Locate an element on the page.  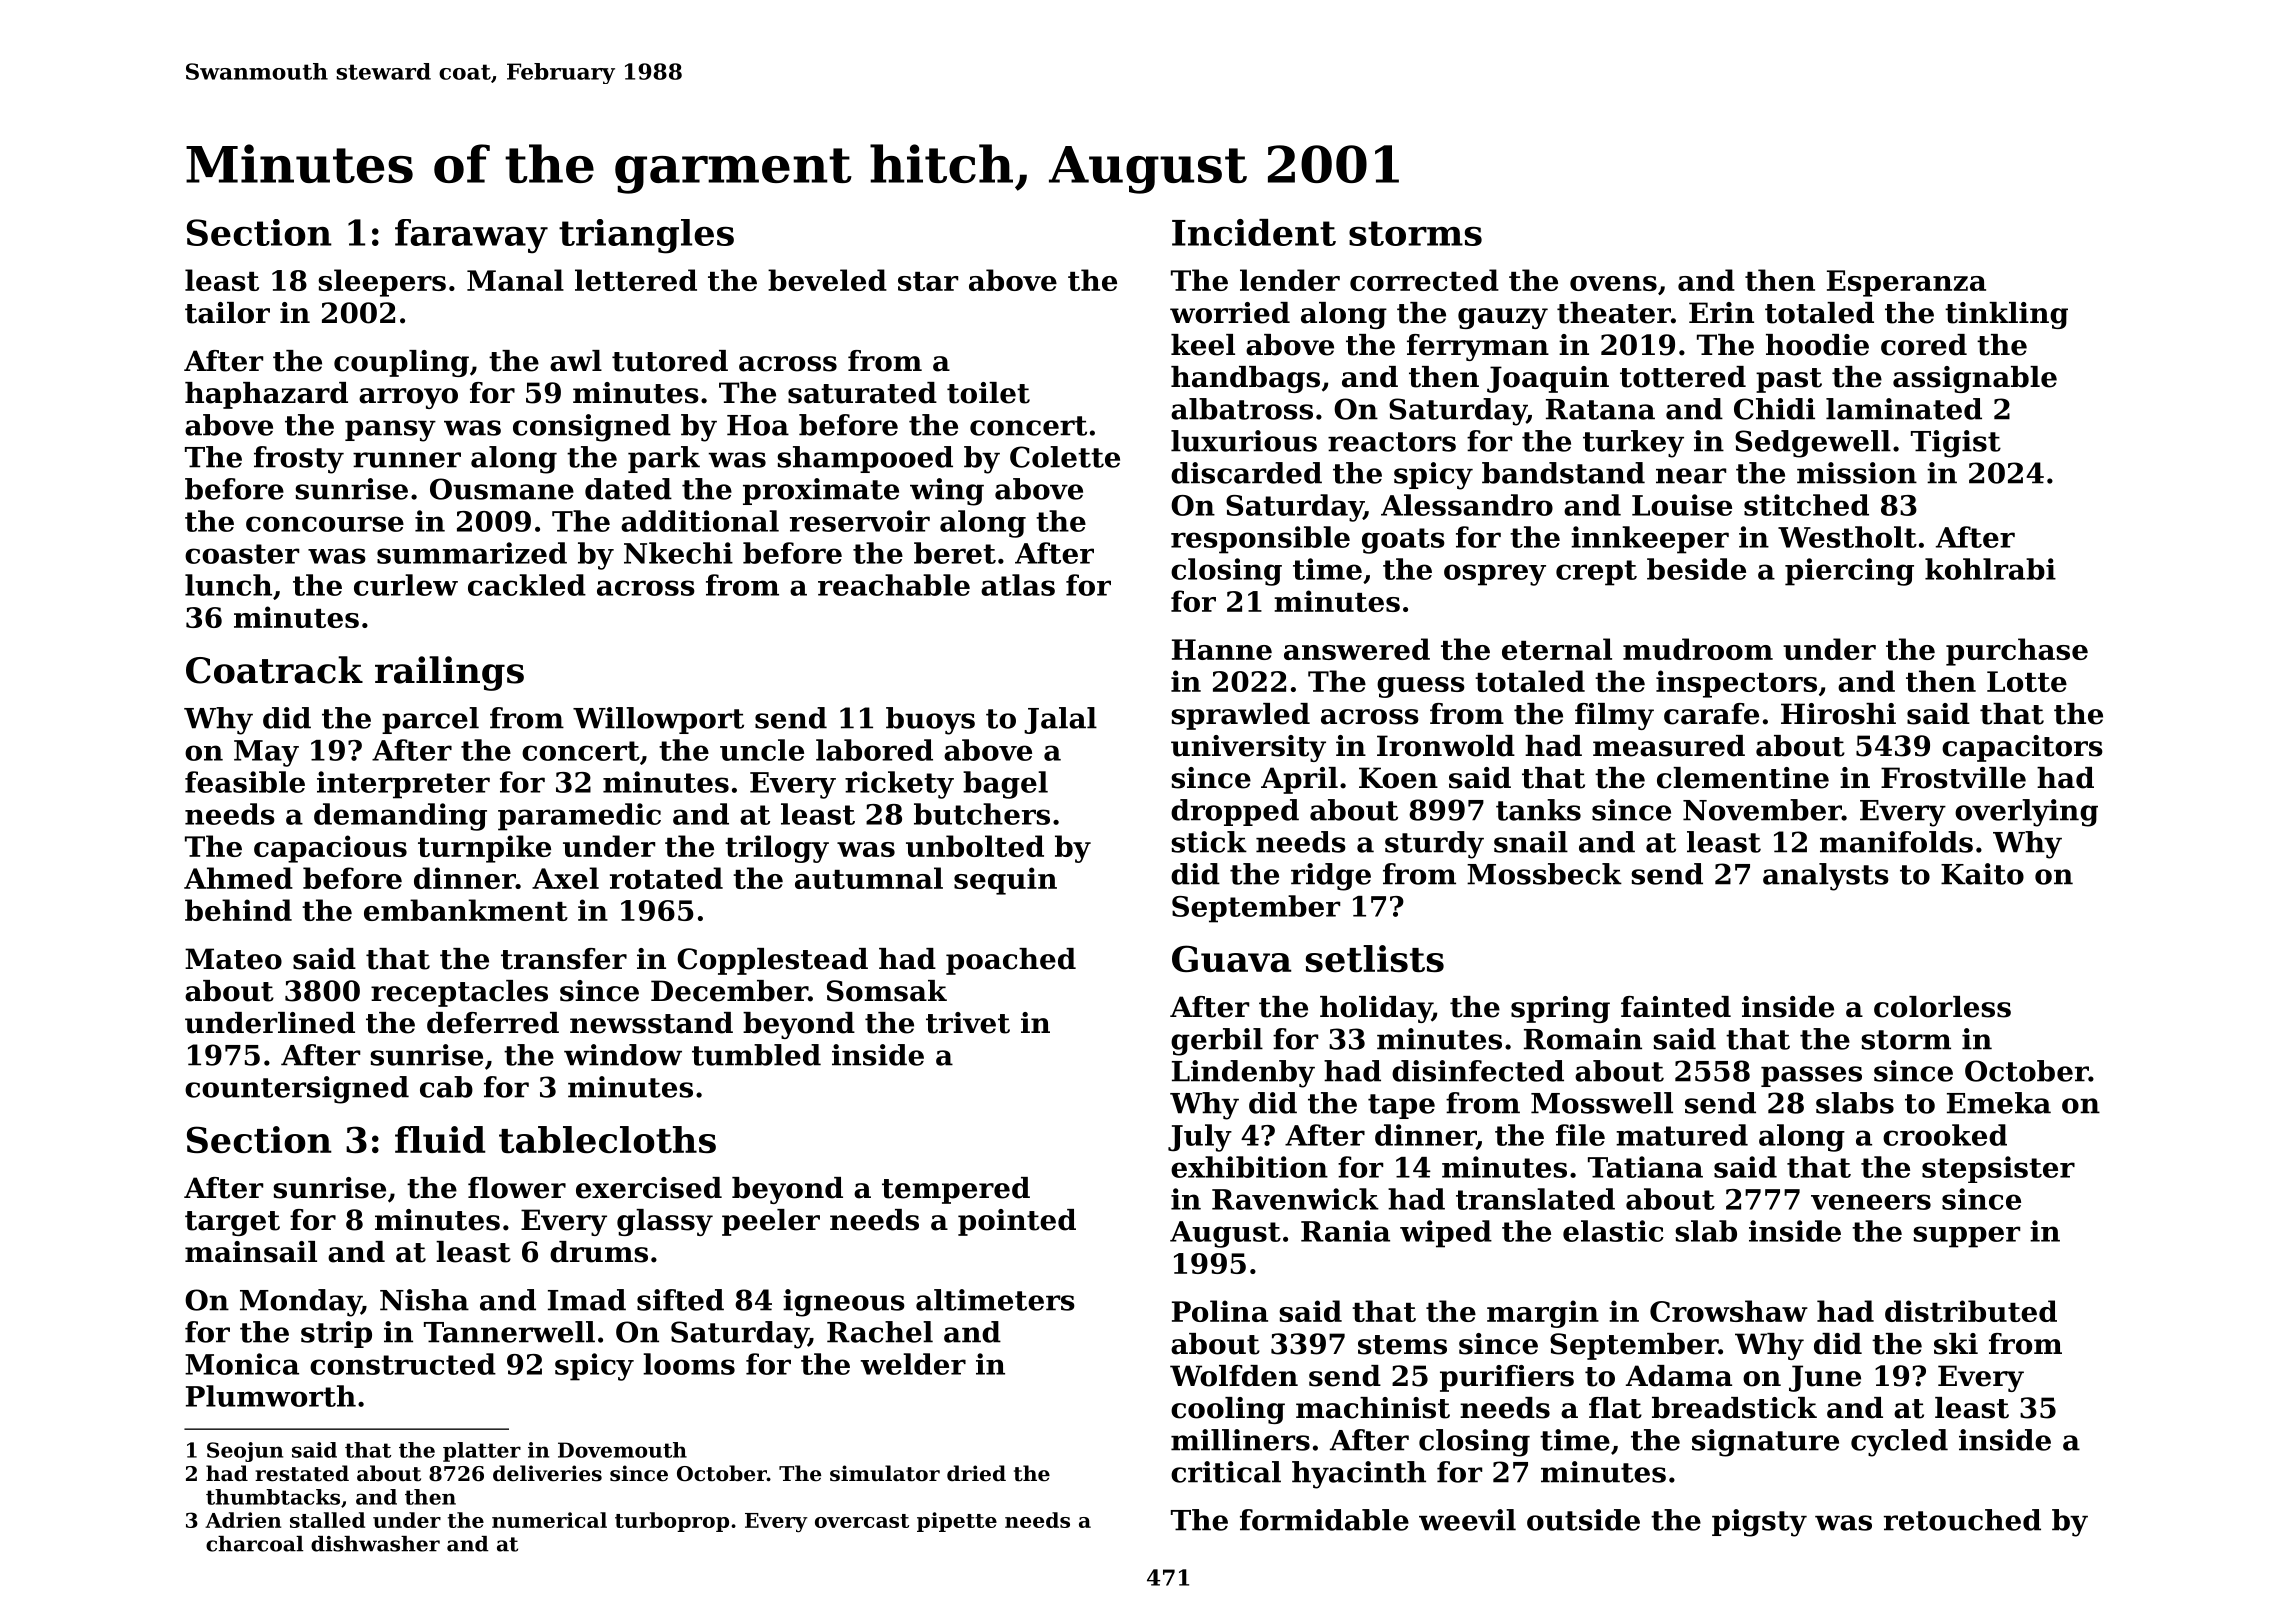
charcoal is located at coordinates (254, 1544).
